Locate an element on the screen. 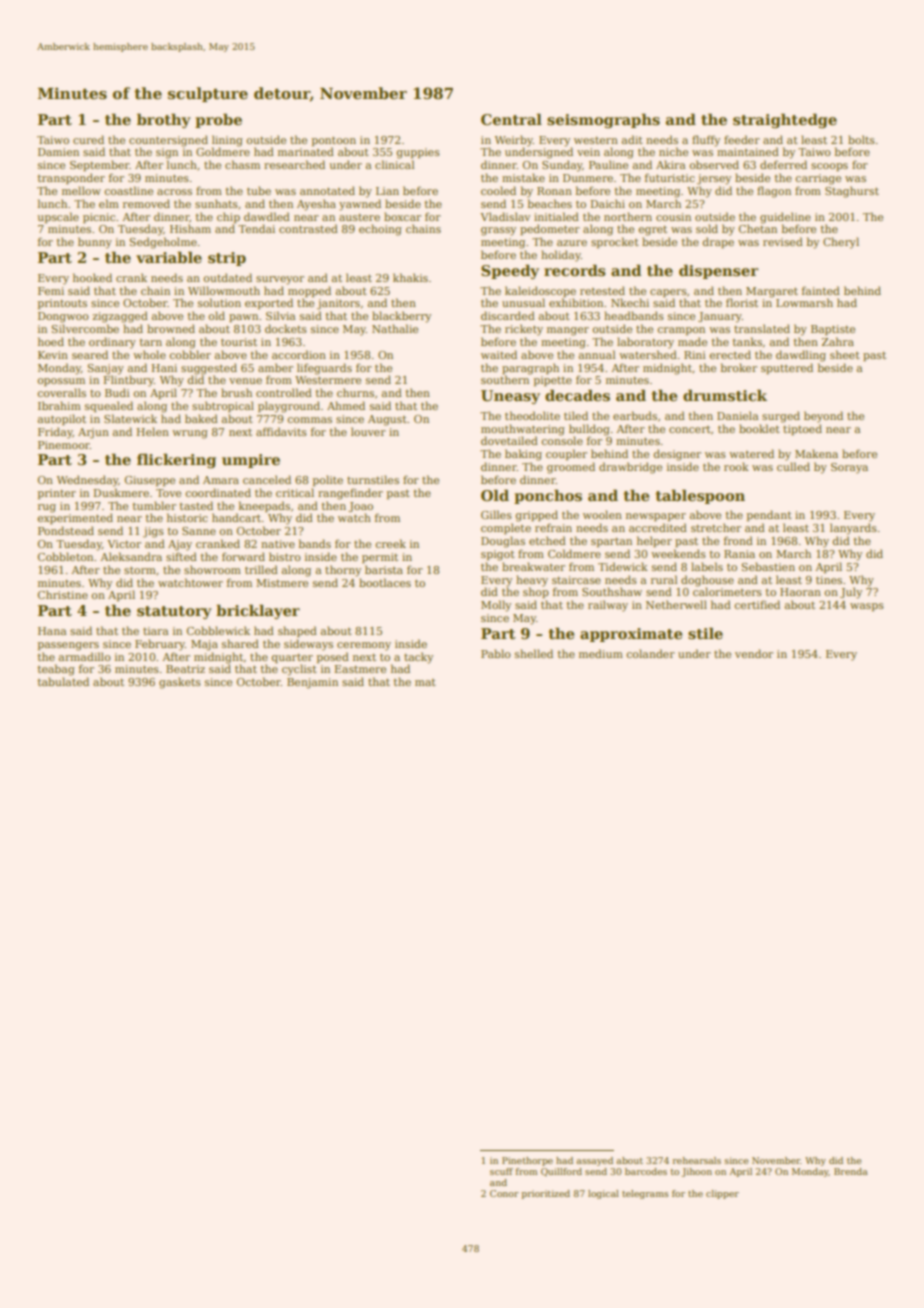 The width and height of the screenshot is (924, 1308). Goldmere is located at coordinates (223, 151).
